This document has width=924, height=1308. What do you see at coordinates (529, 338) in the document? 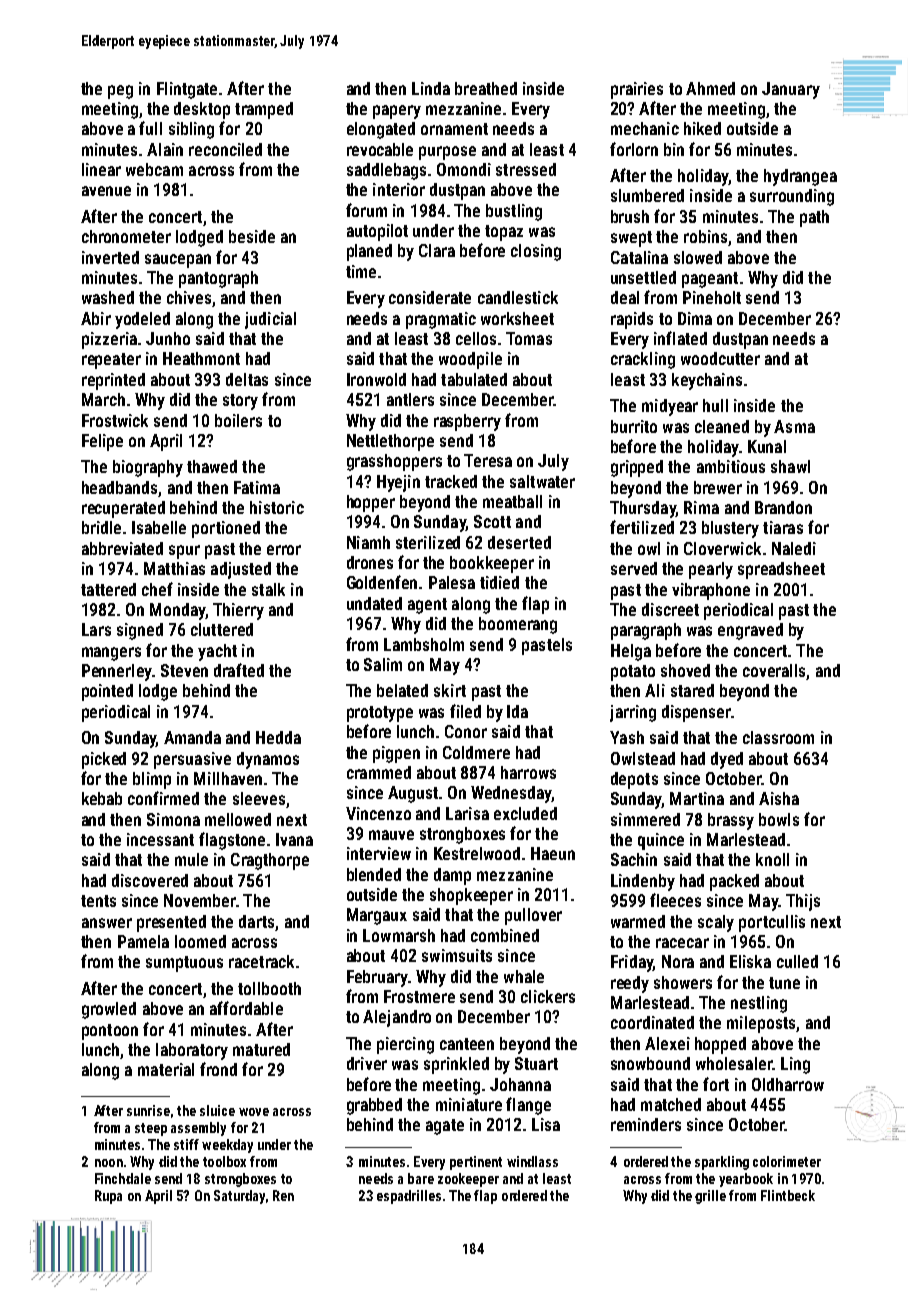
I see `Tomas` at bounding box center [529, 338].
